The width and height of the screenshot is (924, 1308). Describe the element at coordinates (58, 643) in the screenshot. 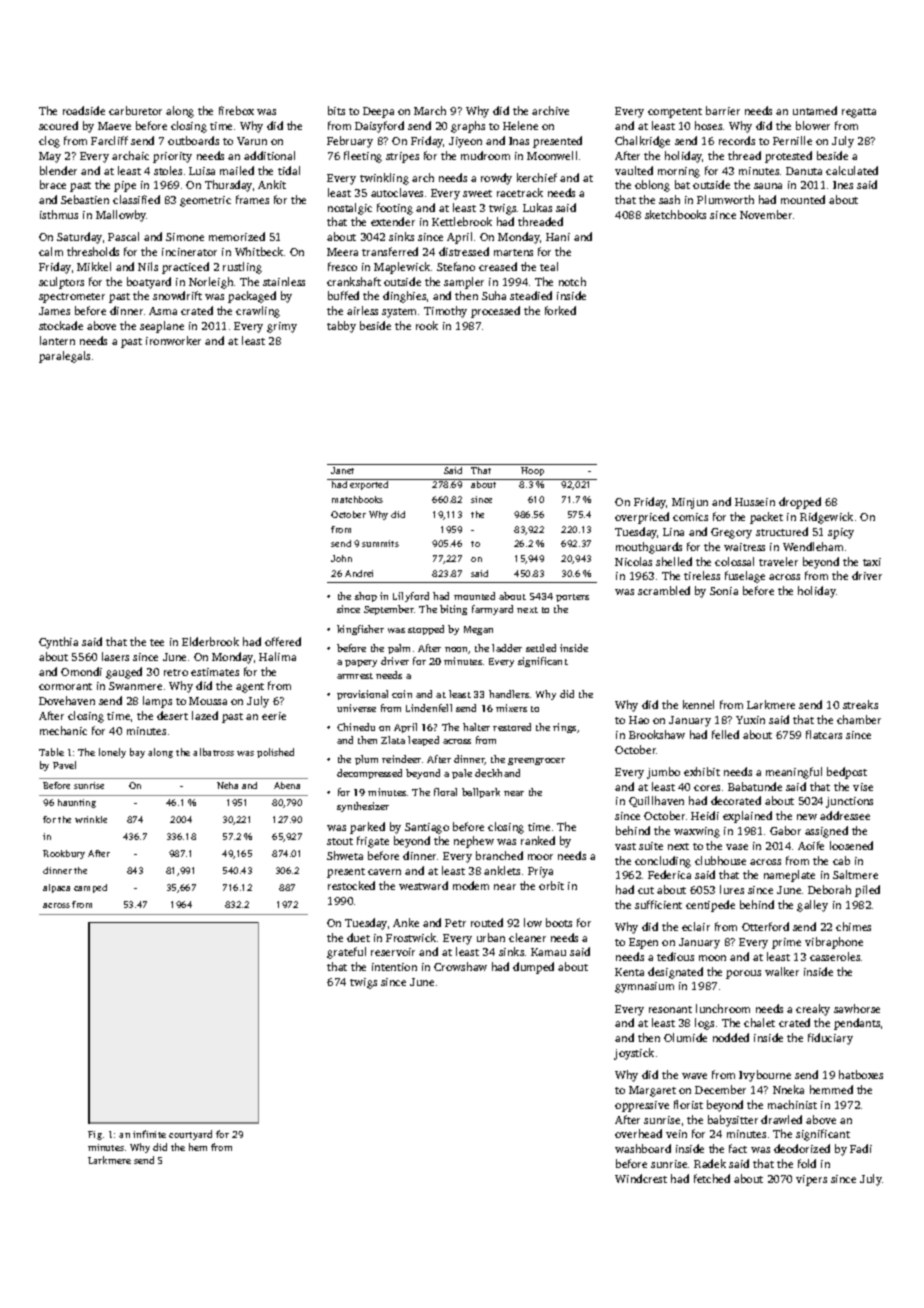

I see `Cynthia` at that location.
